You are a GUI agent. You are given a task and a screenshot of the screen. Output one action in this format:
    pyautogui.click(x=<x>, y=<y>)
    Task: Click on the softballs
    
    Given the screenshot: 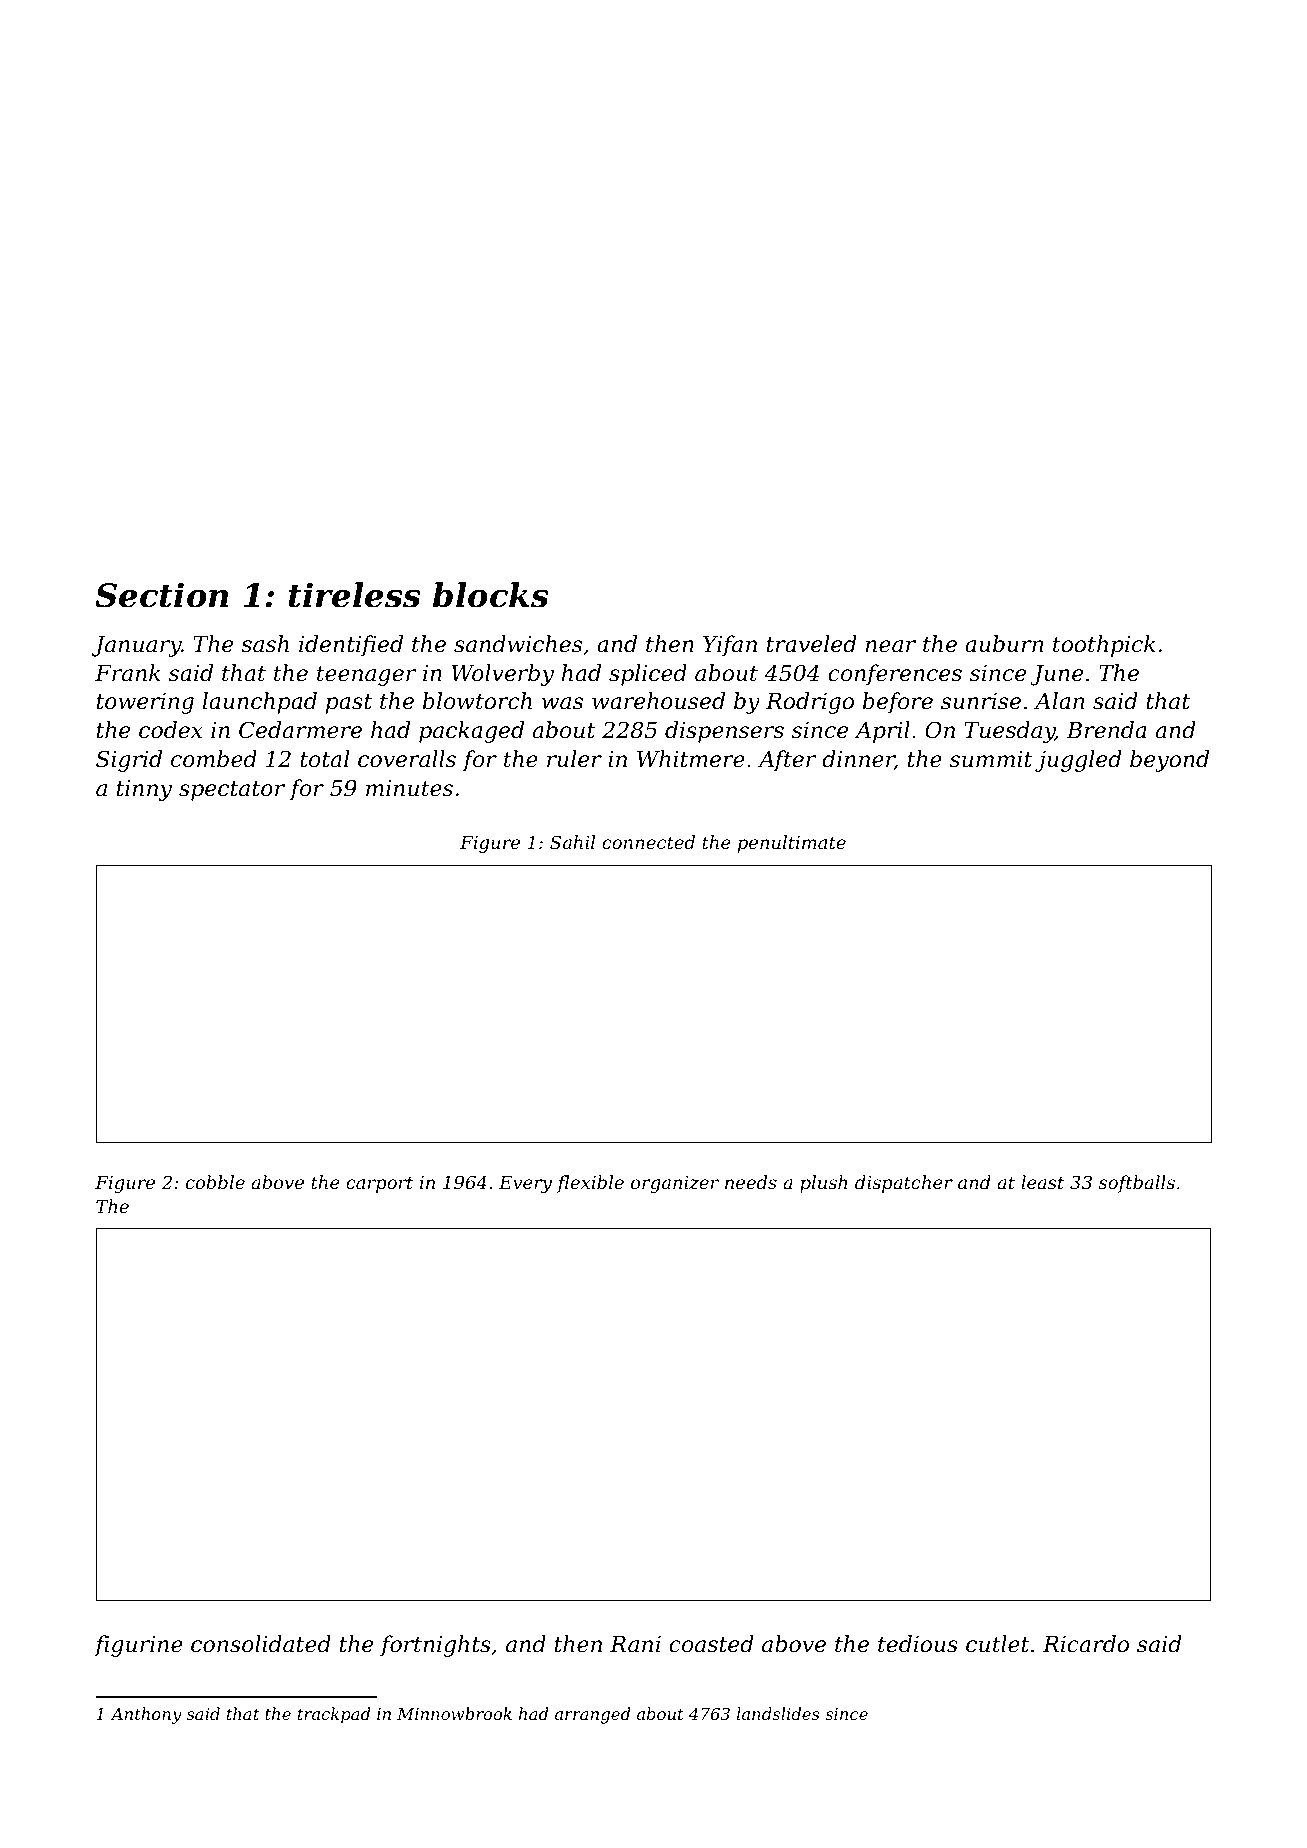 What is the action you would take?
    pyautogui.click(x=1137, y=1184)
